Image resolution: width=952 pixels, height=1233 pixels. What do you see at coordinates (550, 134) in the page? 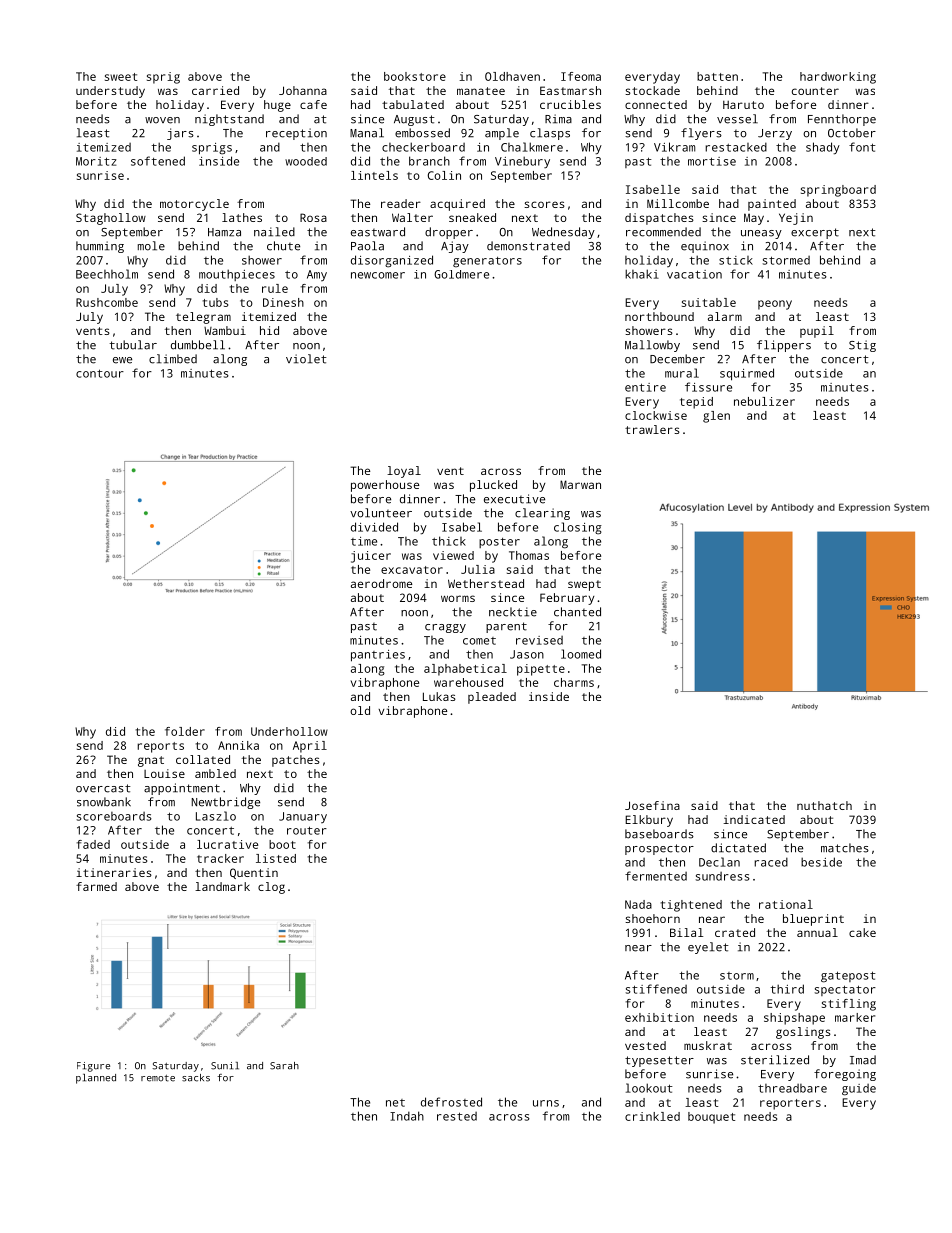
I see `clasps` at bounding box center [550, 134].
